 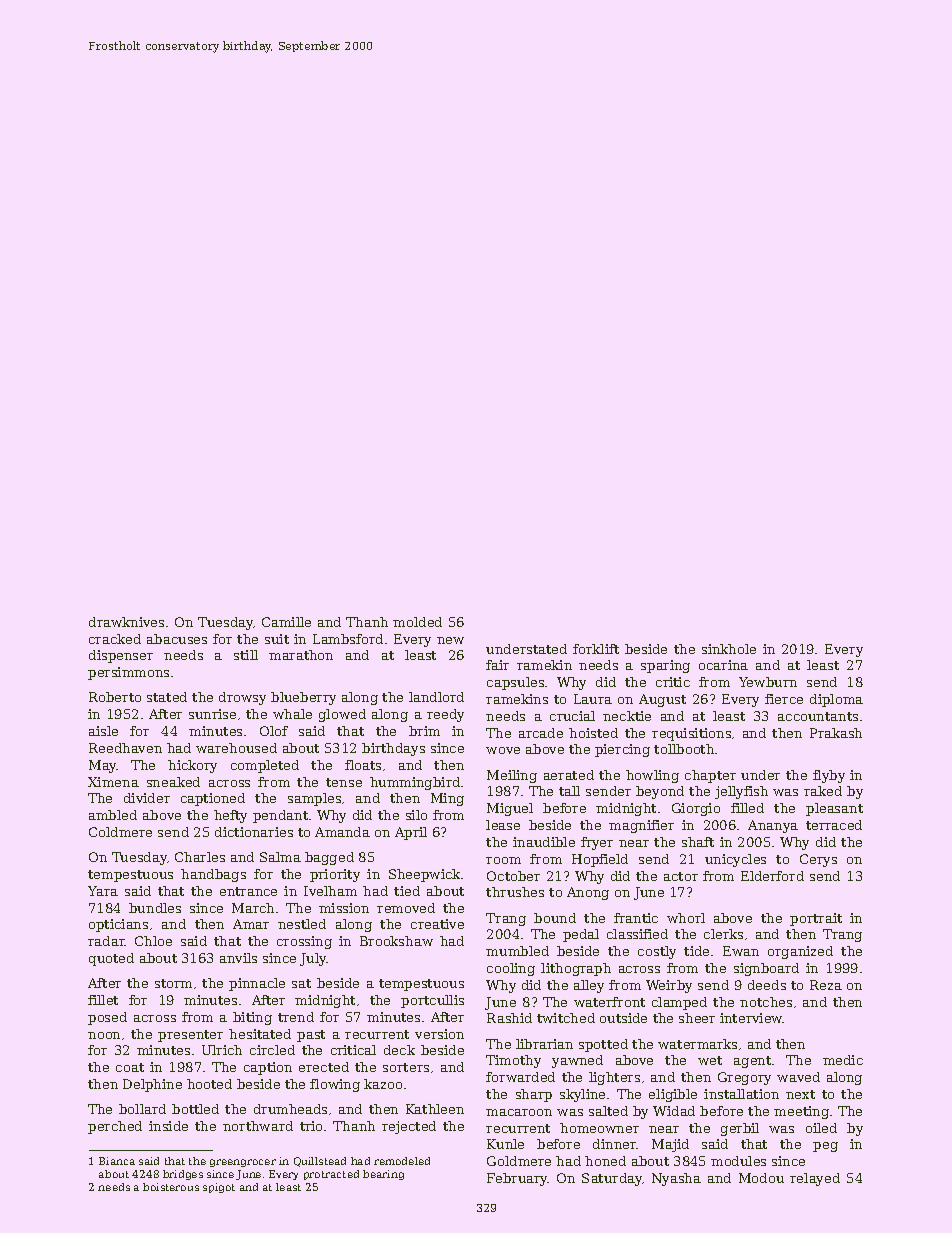 What do you see at coordinates (348, 639) in the image?
I see `Lambsford` at bounding box center [348, 639].
